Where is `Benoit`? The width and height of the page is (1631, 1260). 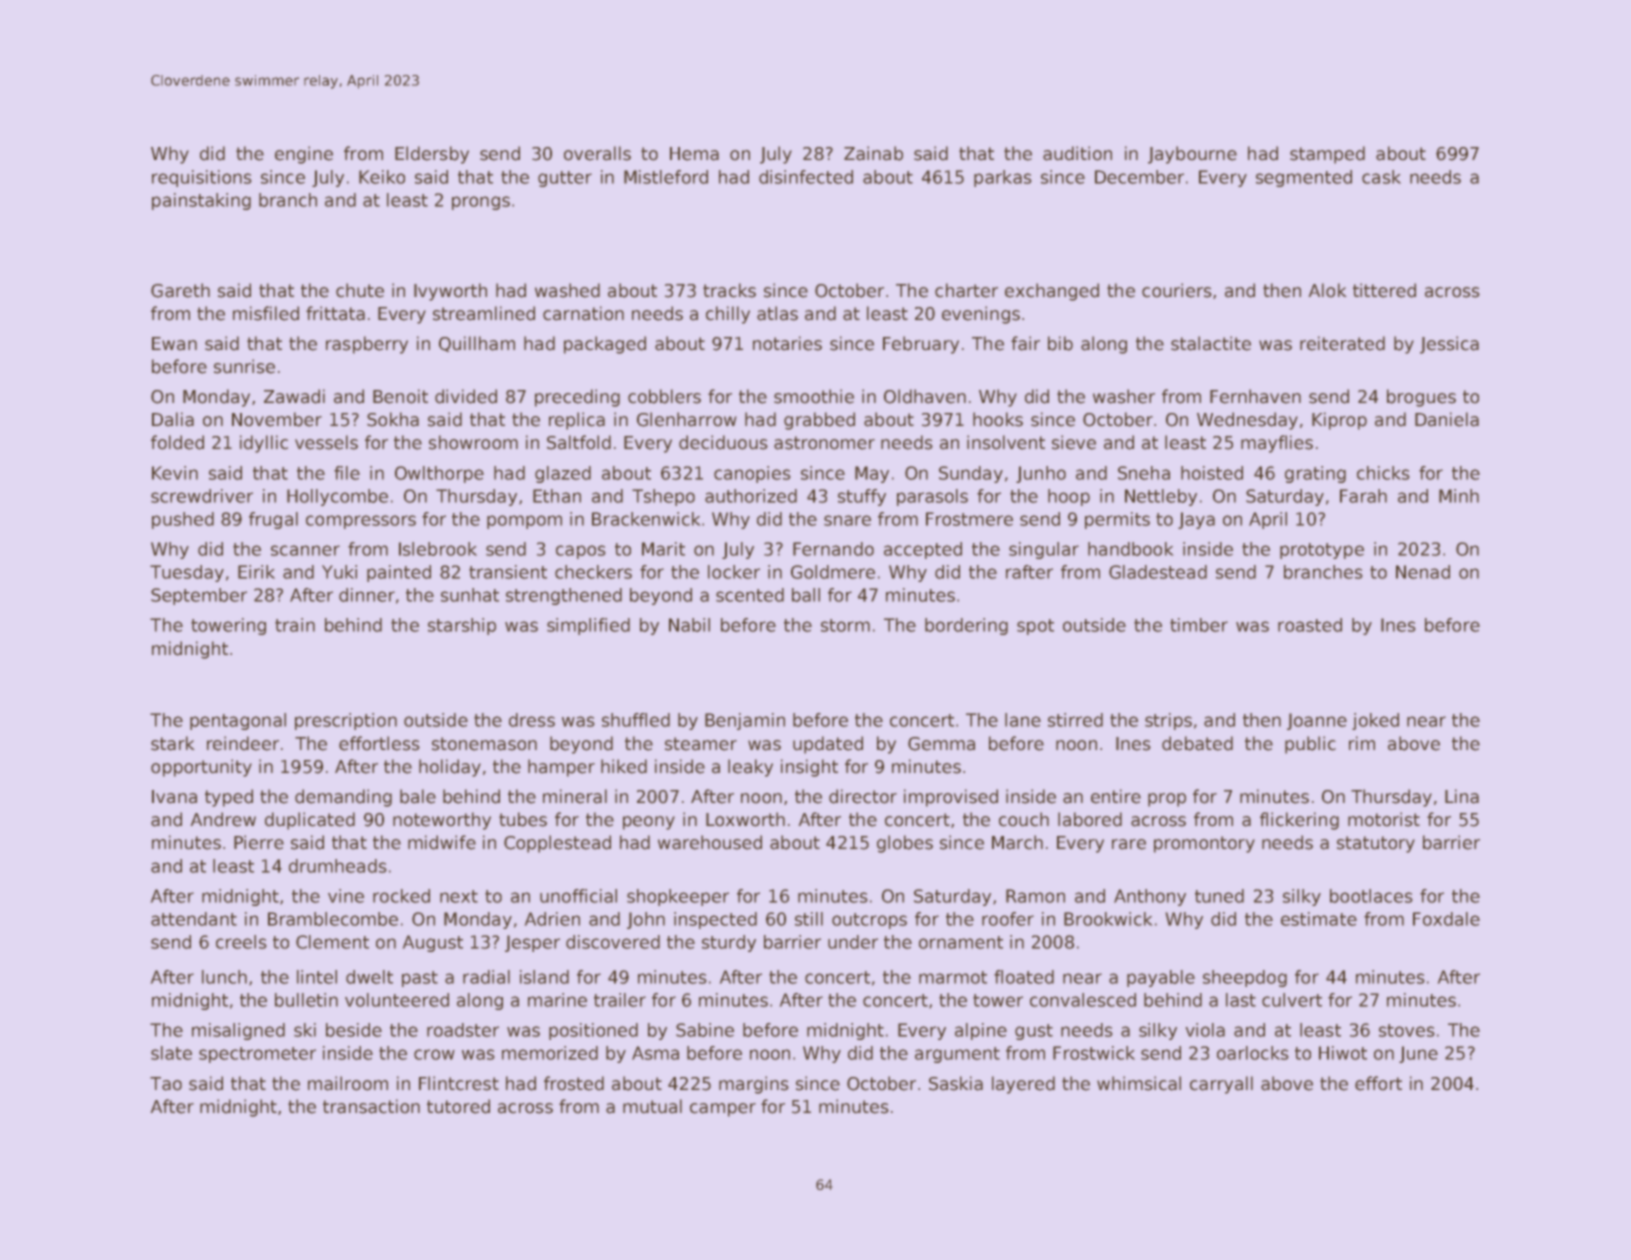 Benoit is located at coordinates (400, 396).
